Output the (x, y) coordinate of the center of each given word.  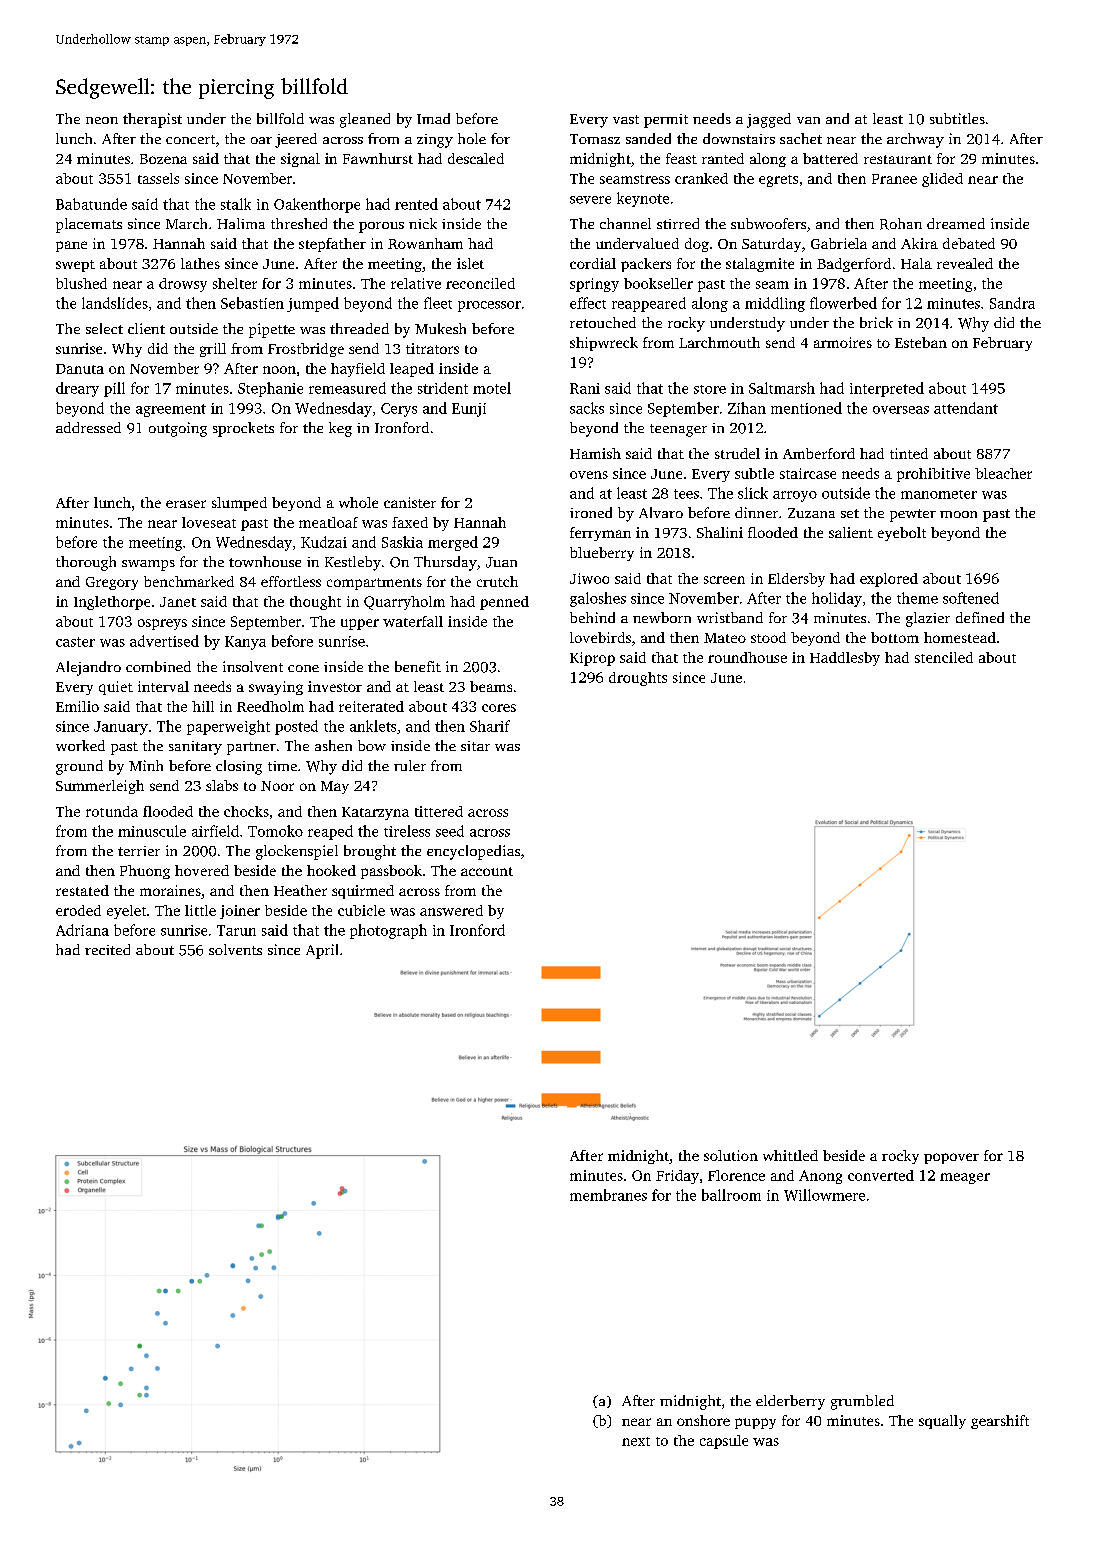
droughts (638, 679)
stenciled (944, 657)
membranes (608, 1195)
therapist (152, 120)
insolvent (253, 666)
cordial (593, 263)
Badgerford (854, 265)
